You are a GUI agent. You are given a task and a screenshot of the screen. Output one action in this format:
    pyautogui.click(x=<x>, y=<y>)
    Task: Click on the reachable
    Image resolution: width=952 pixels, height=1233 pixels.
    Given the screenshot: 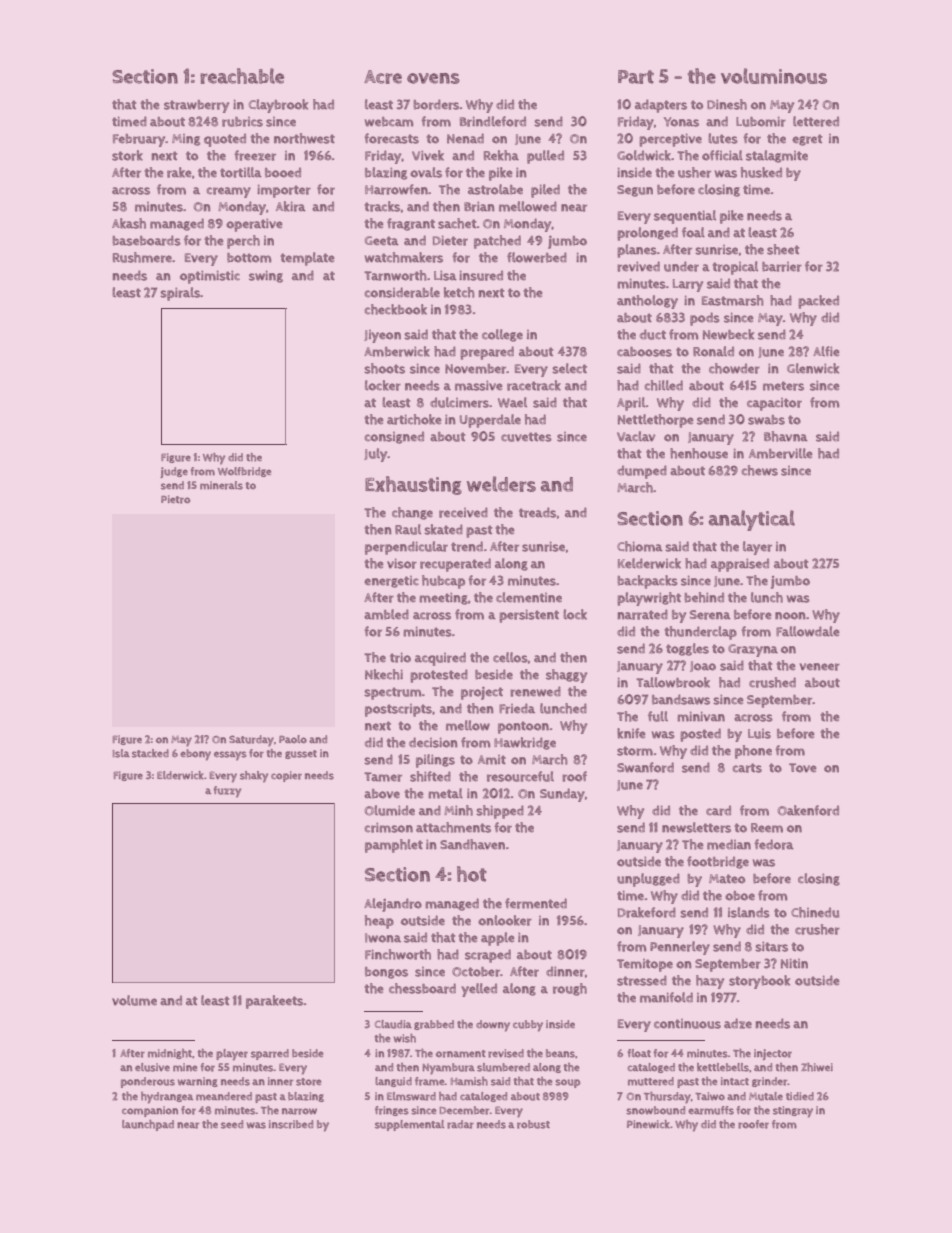 What is the action you would take?
    pyautogui.click(x=242, y=76)
